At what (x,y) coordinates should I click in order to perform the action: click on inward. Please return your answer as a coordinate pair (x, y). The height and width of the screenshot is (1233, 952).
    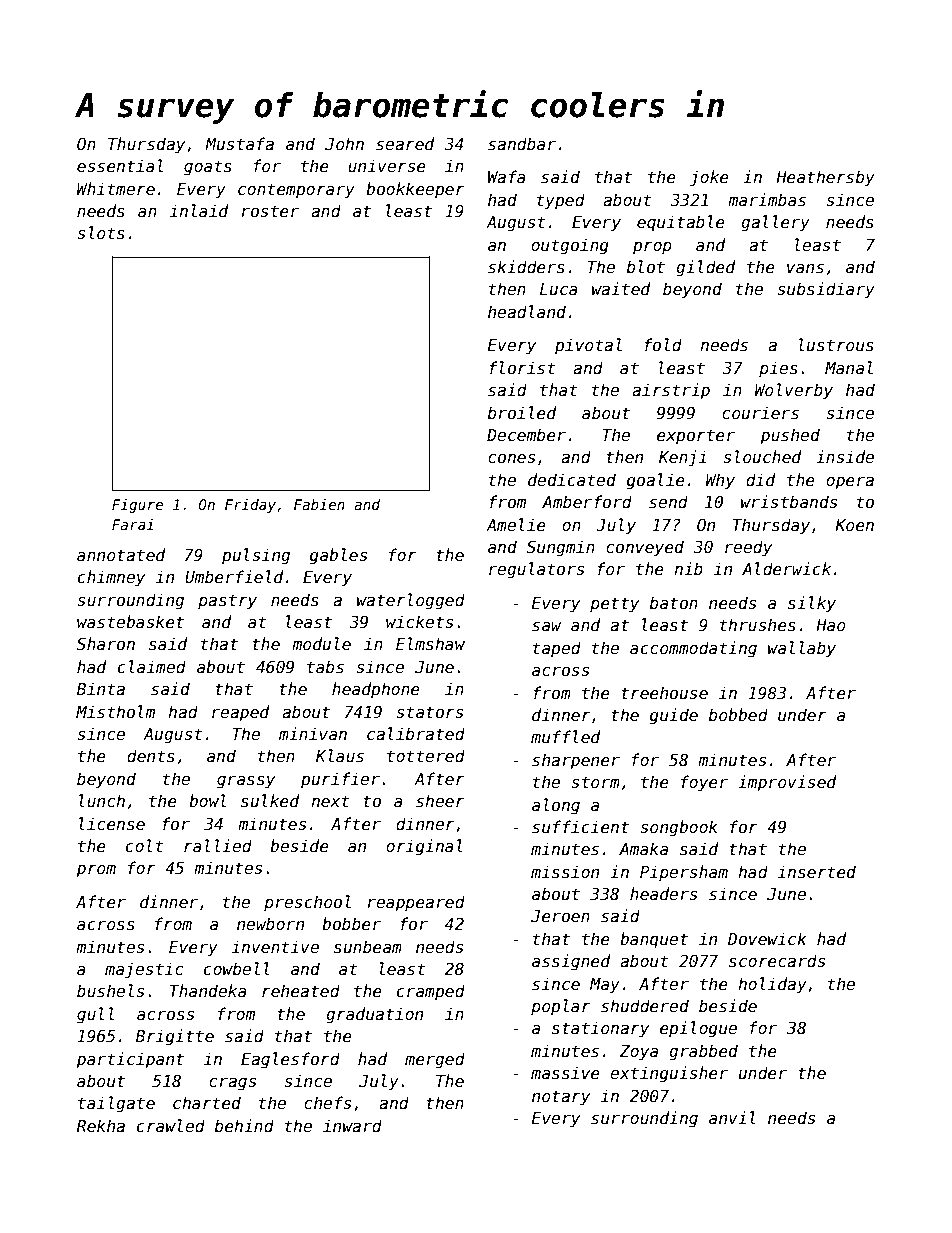
    Looking at the image, I should click on (352, 1125).
